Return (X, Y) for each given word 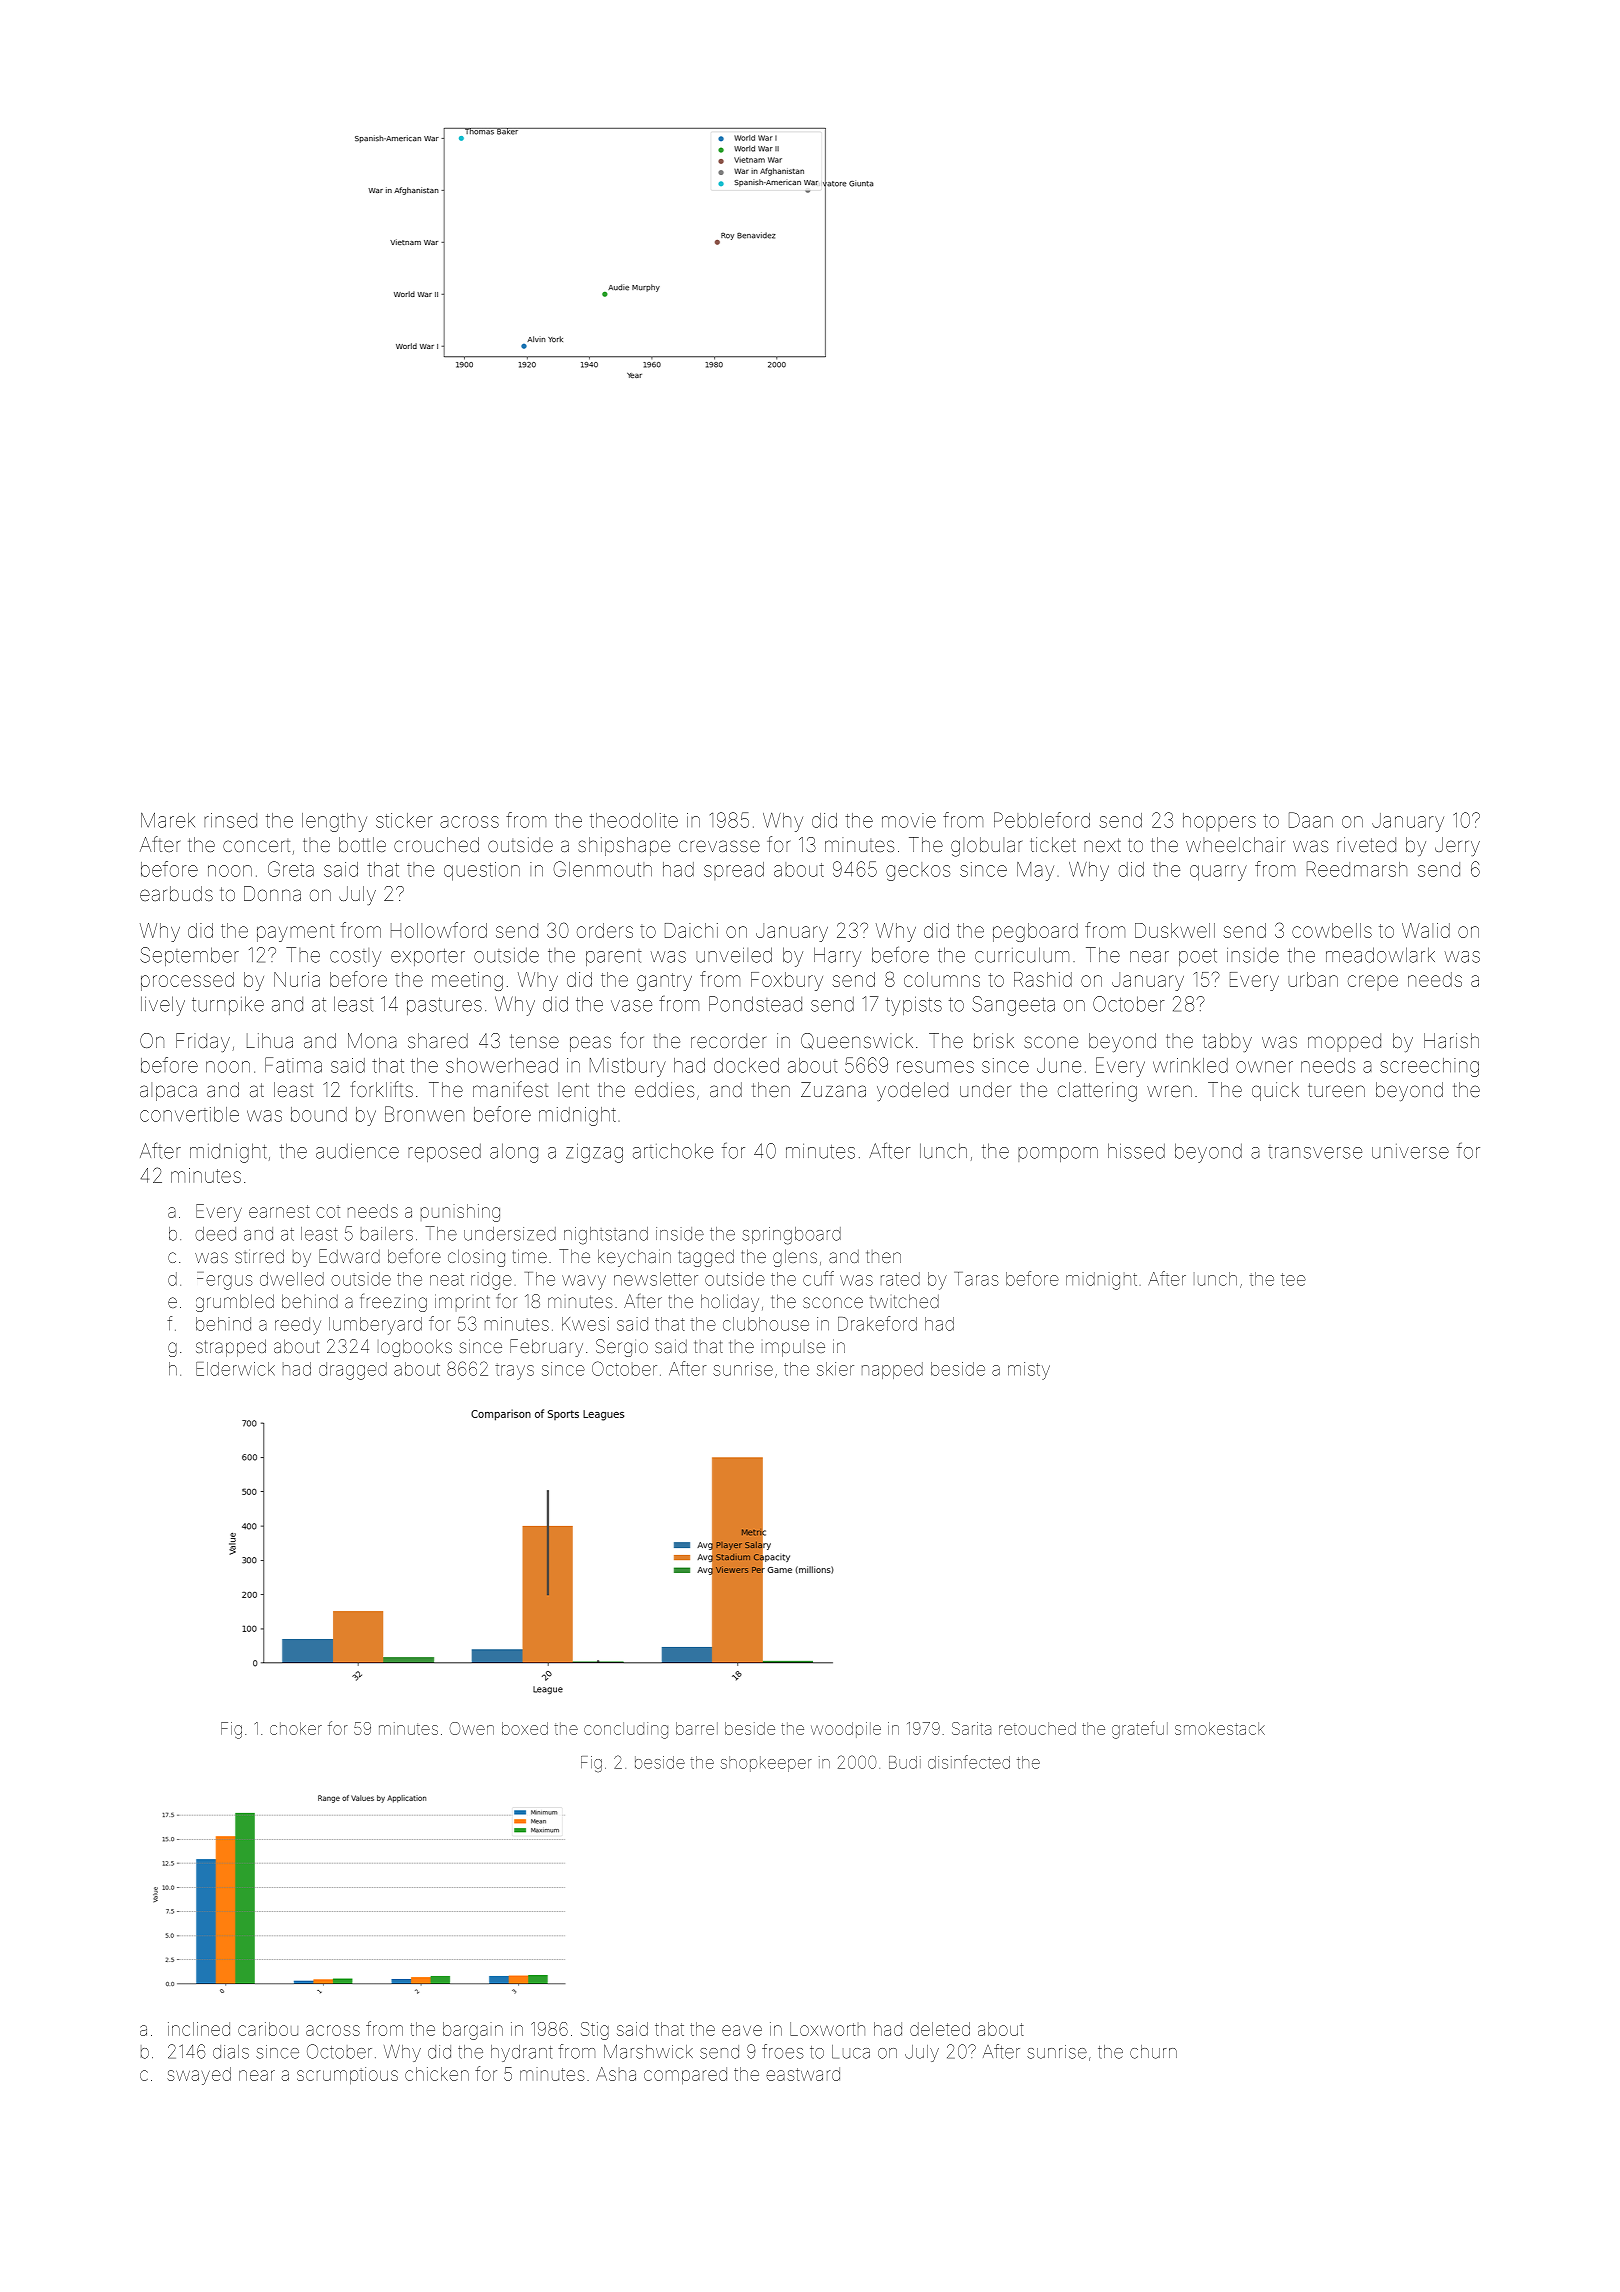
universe (1410, 1151)
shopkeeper (766, 1764)
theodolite (634, 820)
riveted (1366, 844)
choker (296, 1728)
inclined (199, 2029)
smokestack (1220, 1728)
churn (1153, 2052)
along (514, 1153)
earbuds (176, 893)
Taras (976, 1279)
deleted (940, 2029)
